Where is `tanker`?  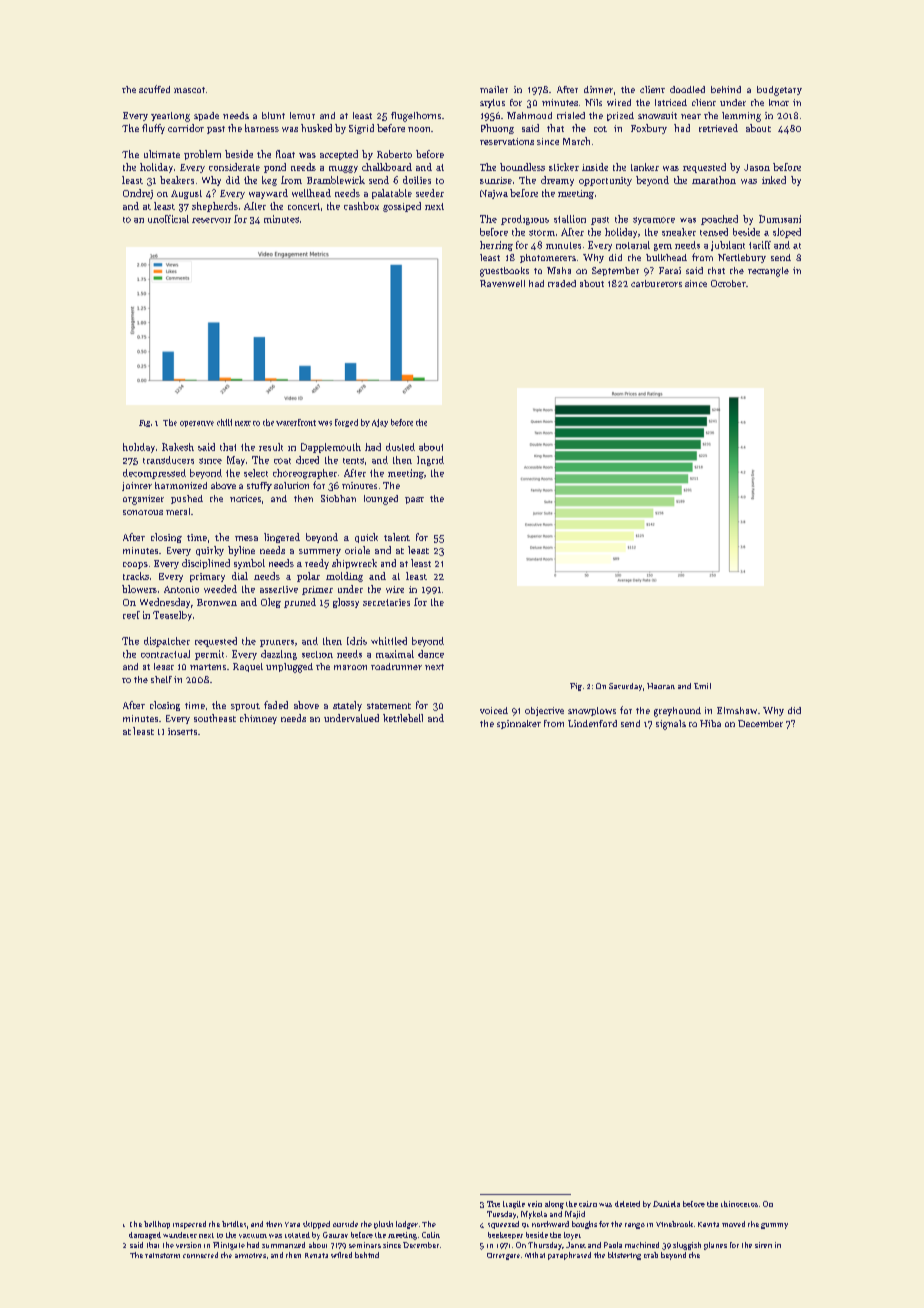 tanker is located at coordinates (645, 167).
